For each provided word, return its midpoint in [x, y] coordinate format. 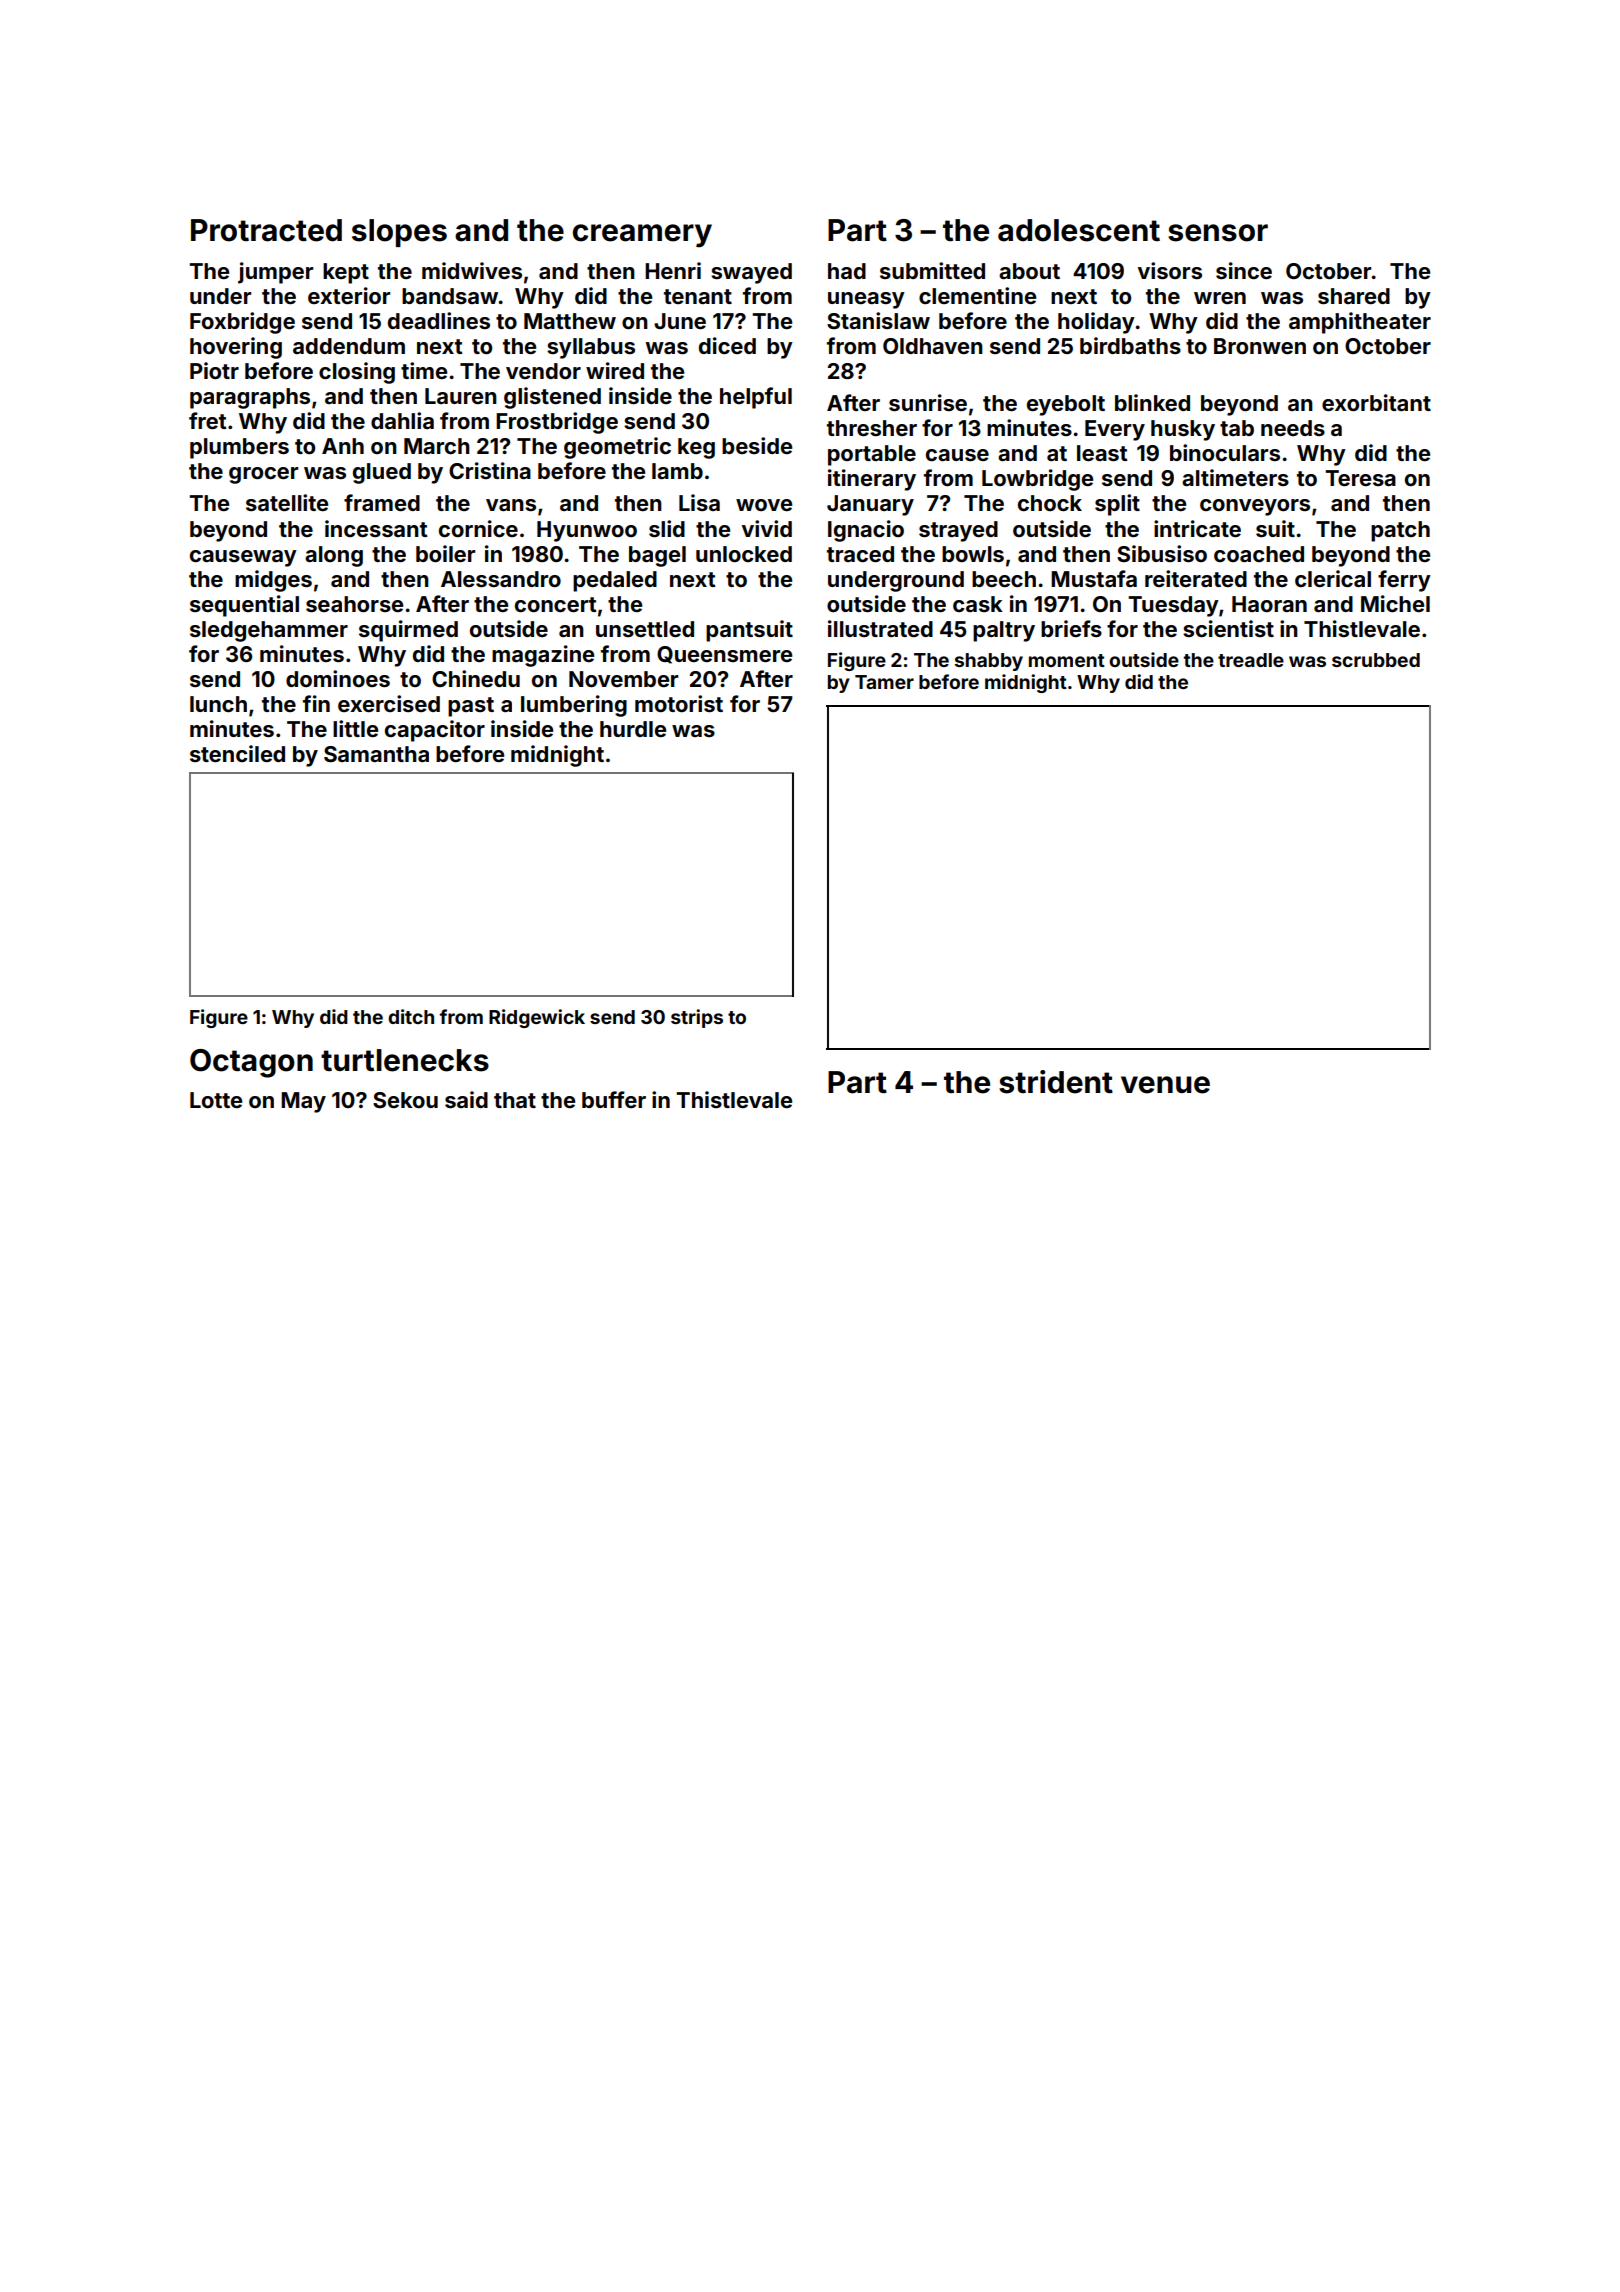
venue [1165, 1085]
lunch [218, 704]
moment [1067, 660]
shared [1354, 296]
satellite [287, 502]
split [1117, 505]
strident [1056, 1082]
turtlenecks [405, 1060]
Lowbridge [1037, 480]
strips [697, 1018]
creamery [642, 236]
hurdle [633, 729]
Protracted [266, 230]
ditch [411, 1016]
